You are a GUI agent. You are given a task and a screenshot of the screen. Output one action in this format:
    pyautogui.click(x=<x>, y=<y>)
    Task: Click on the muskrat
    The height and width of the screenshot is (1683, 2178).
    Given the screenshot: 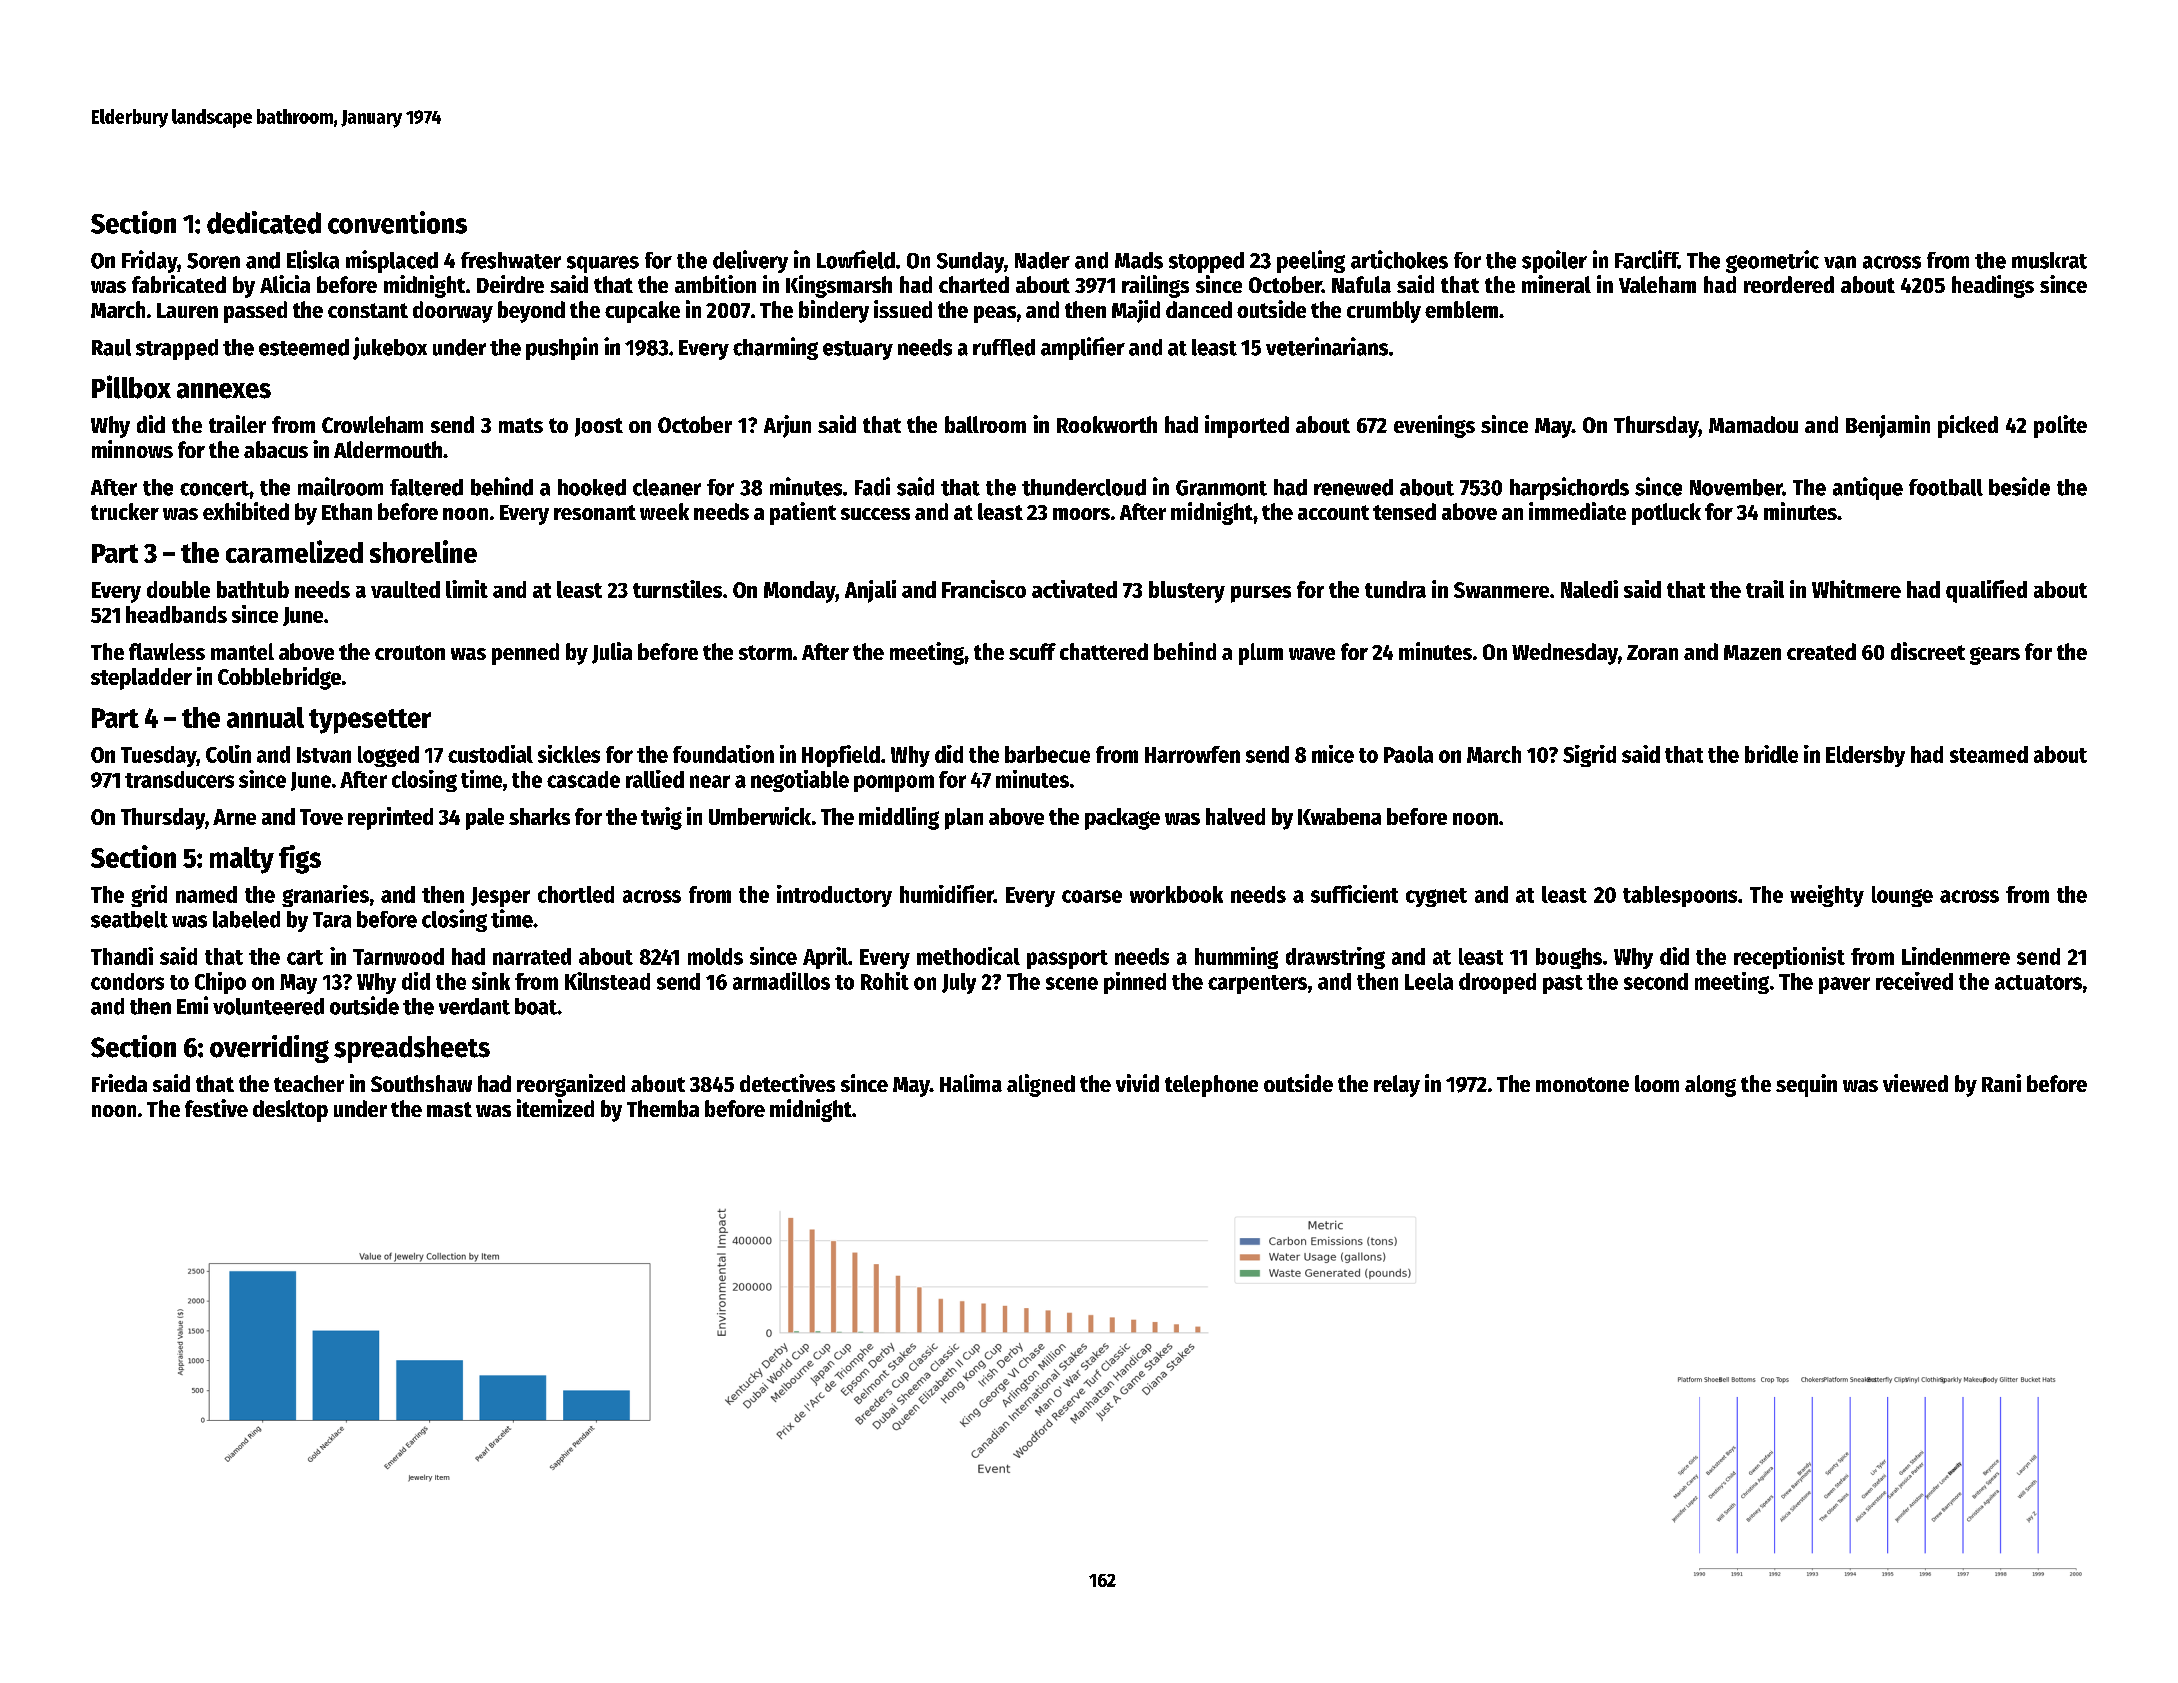 What is the action you would take?
    pyautogui.click(x=2049, y=260)
